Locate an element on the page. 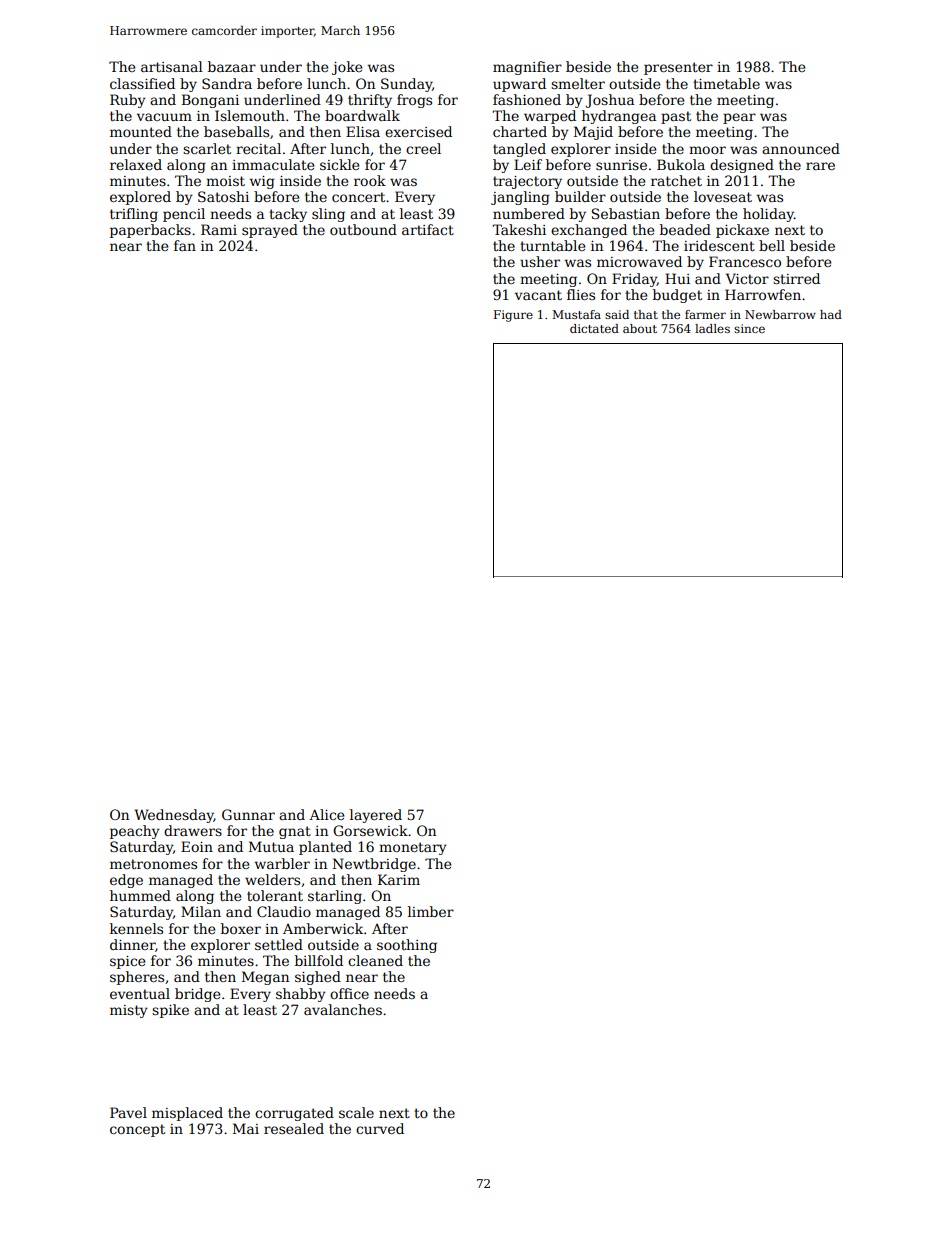  dictated is located at coordinates (594, 328).
